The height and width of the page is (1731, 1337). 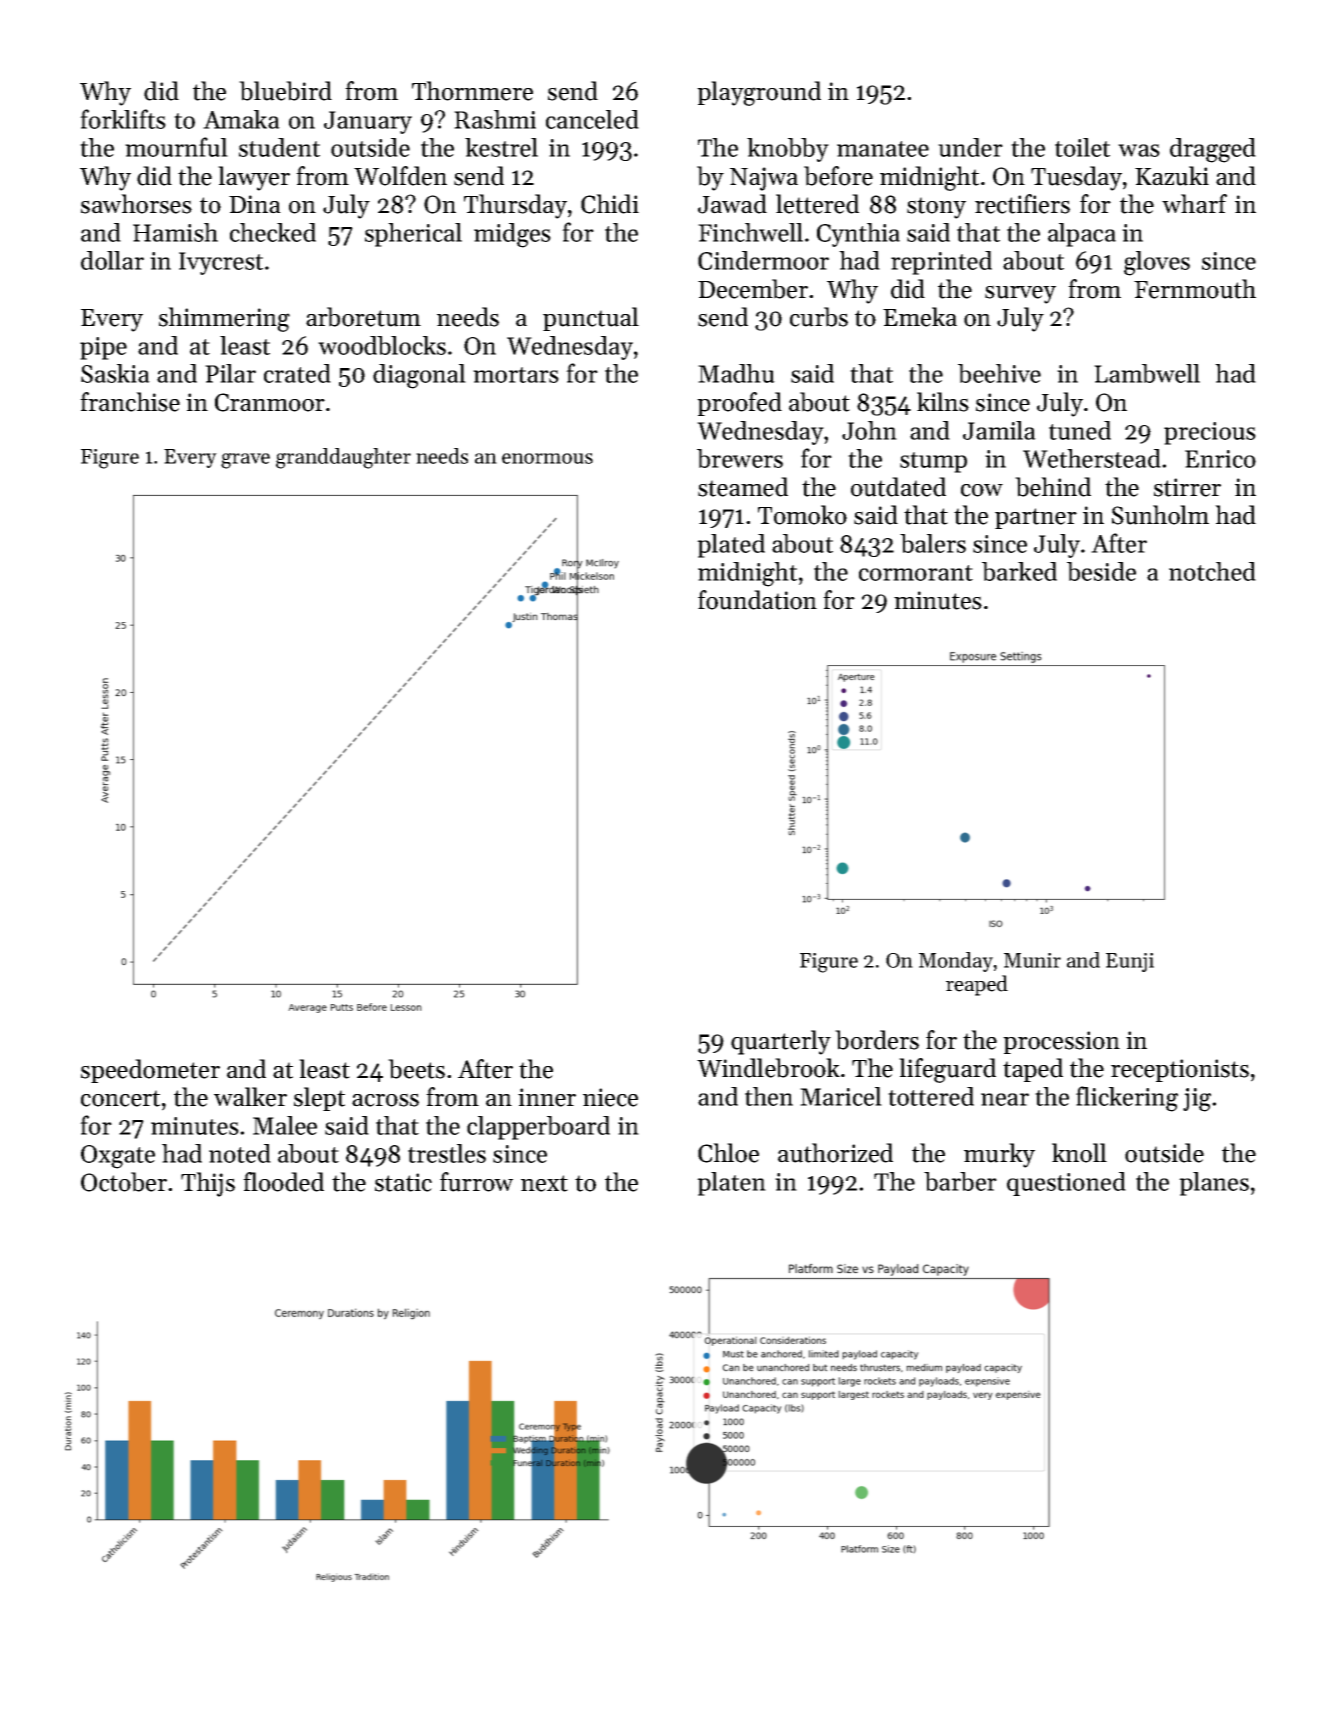 What do you see at coordinates (1079, 1153) in the page?
I see `knoll` at bounding box center [1079, 1153].
